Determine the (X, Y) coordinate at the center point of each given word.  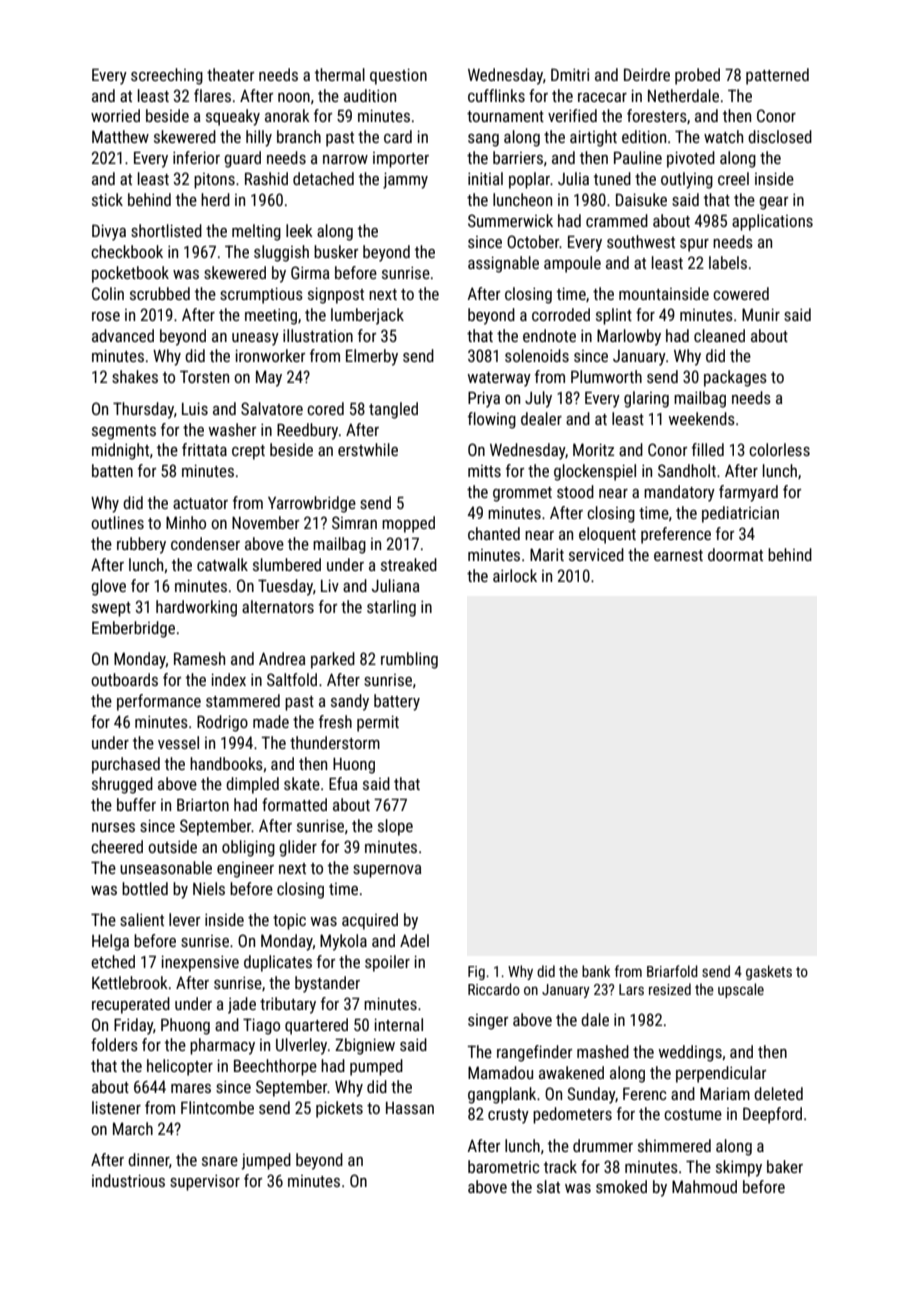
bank (596, 971)
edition (644, 136)
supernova (387, 871)
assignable (503, 264)
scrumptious (261, 295)
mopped (408, 524)
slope (395, 827)
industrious (128, 1180)
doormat (735, 554)
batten (112, 470)
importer (401, 160)
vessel (178, 742)
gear (773, 203)
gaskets (769, 972)
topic (289, 922)
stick (107, 199)
